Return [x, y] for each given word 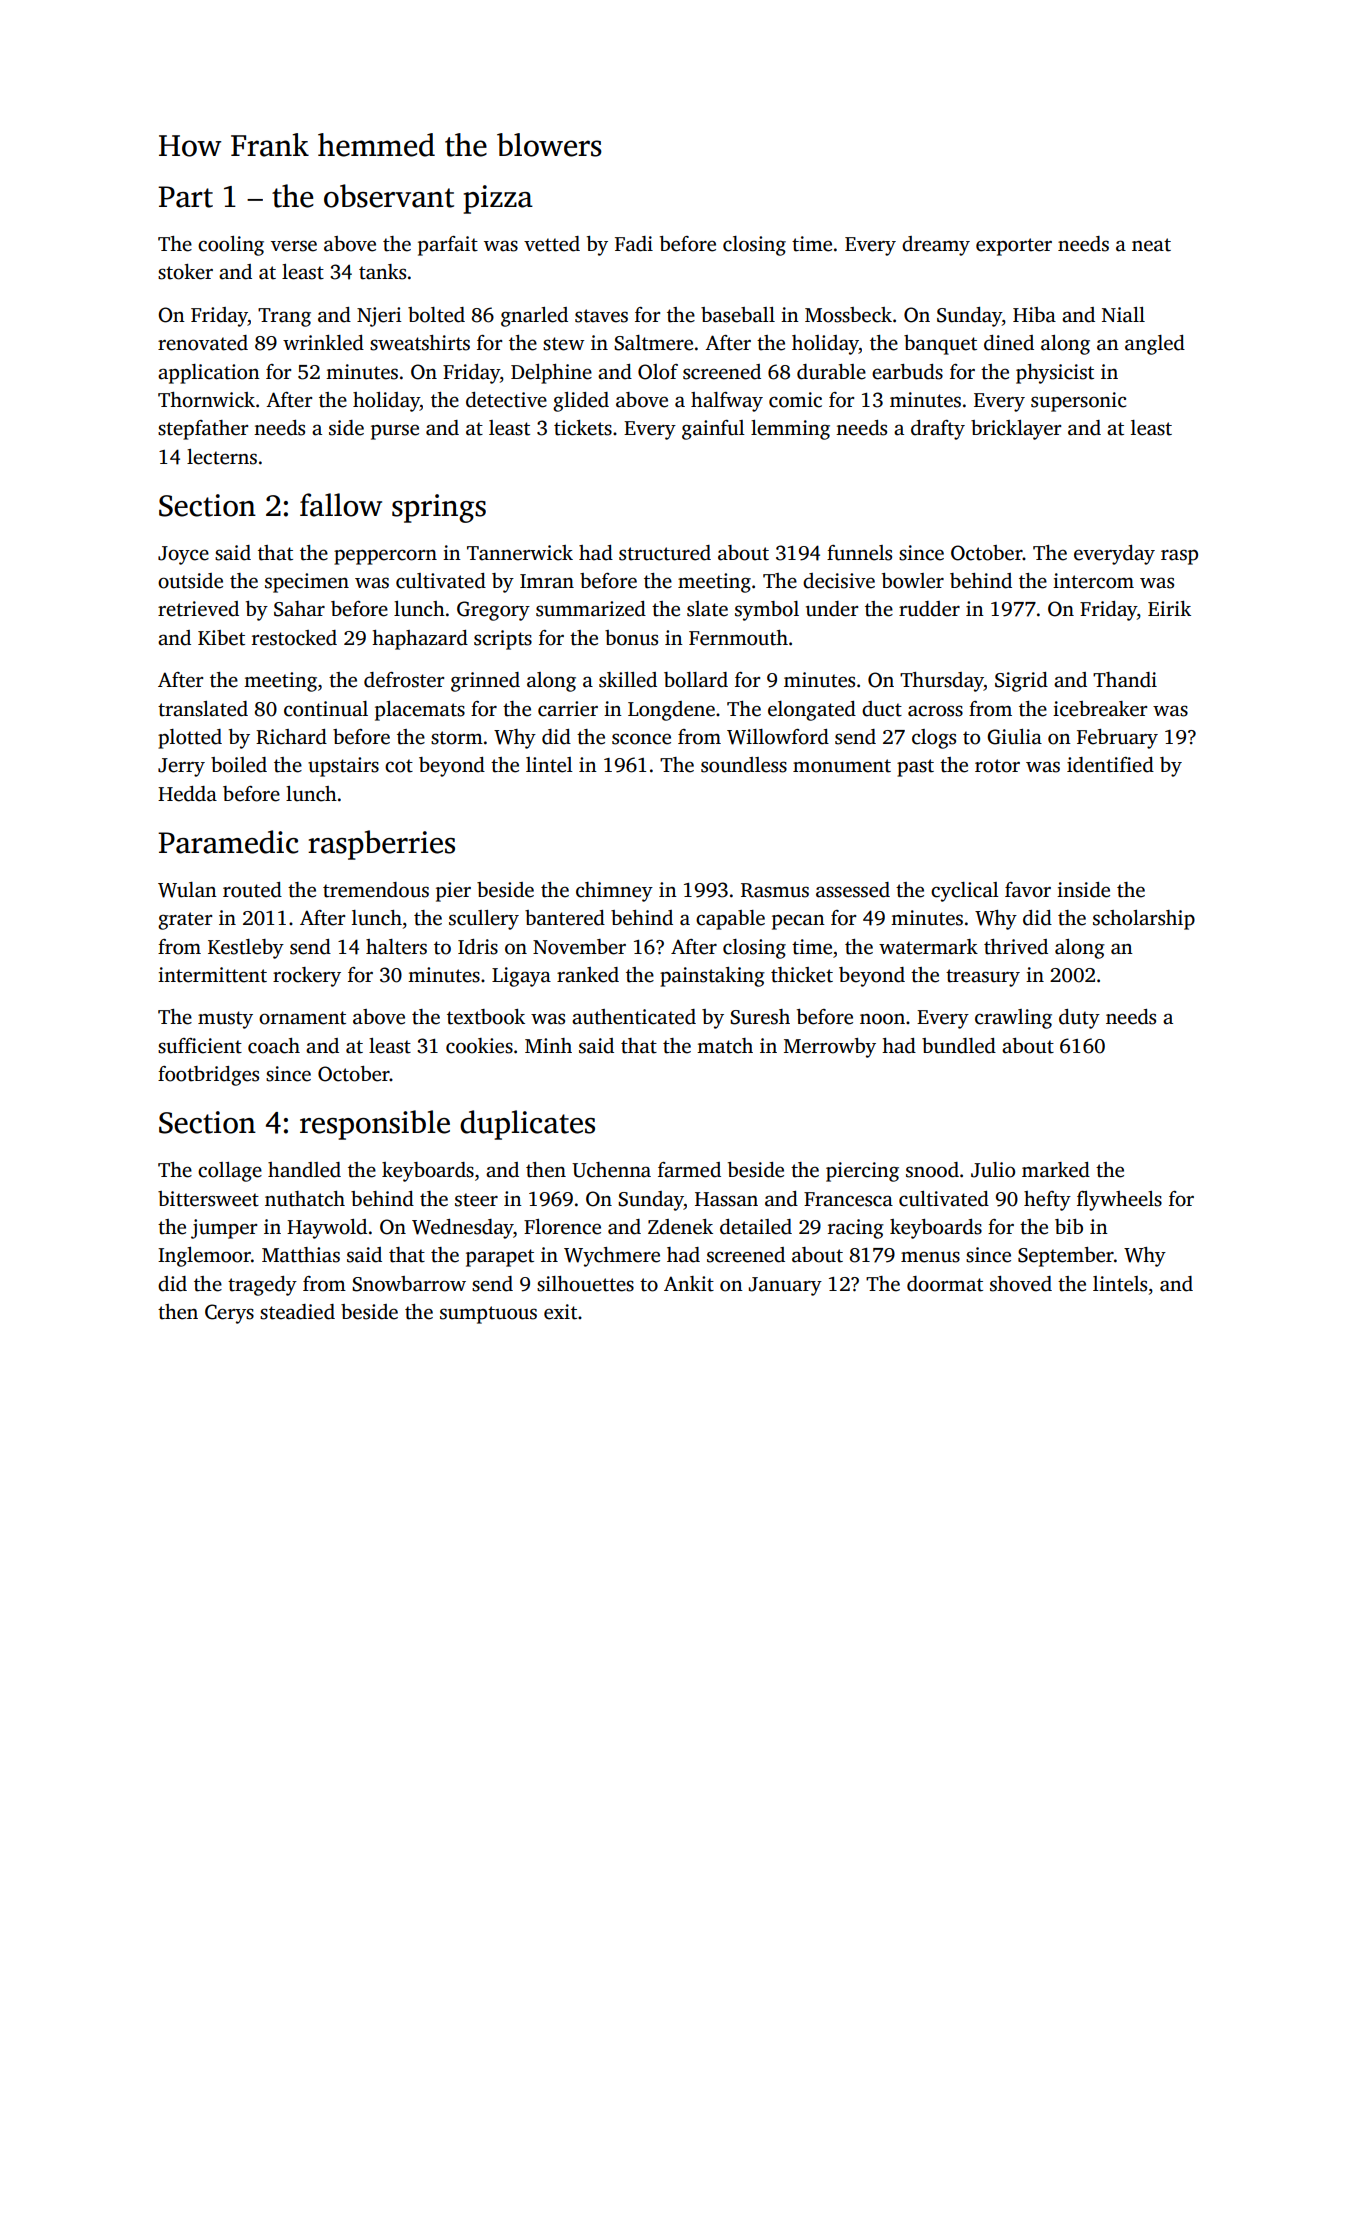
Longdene [671, 711]
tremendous [376, 890]
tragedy [262, 1286]
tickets [583, 428]
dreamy [936, 246]
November [579, 947]
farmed [689, 1170]
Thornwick [206, 400]
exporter [1014, 247]
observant [389, 196]
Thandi [1125, 680]
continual [326, 709]
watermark [928, 947]
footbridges [208, 1076]
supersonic [1078, 402]
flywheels [1119, 1201]
